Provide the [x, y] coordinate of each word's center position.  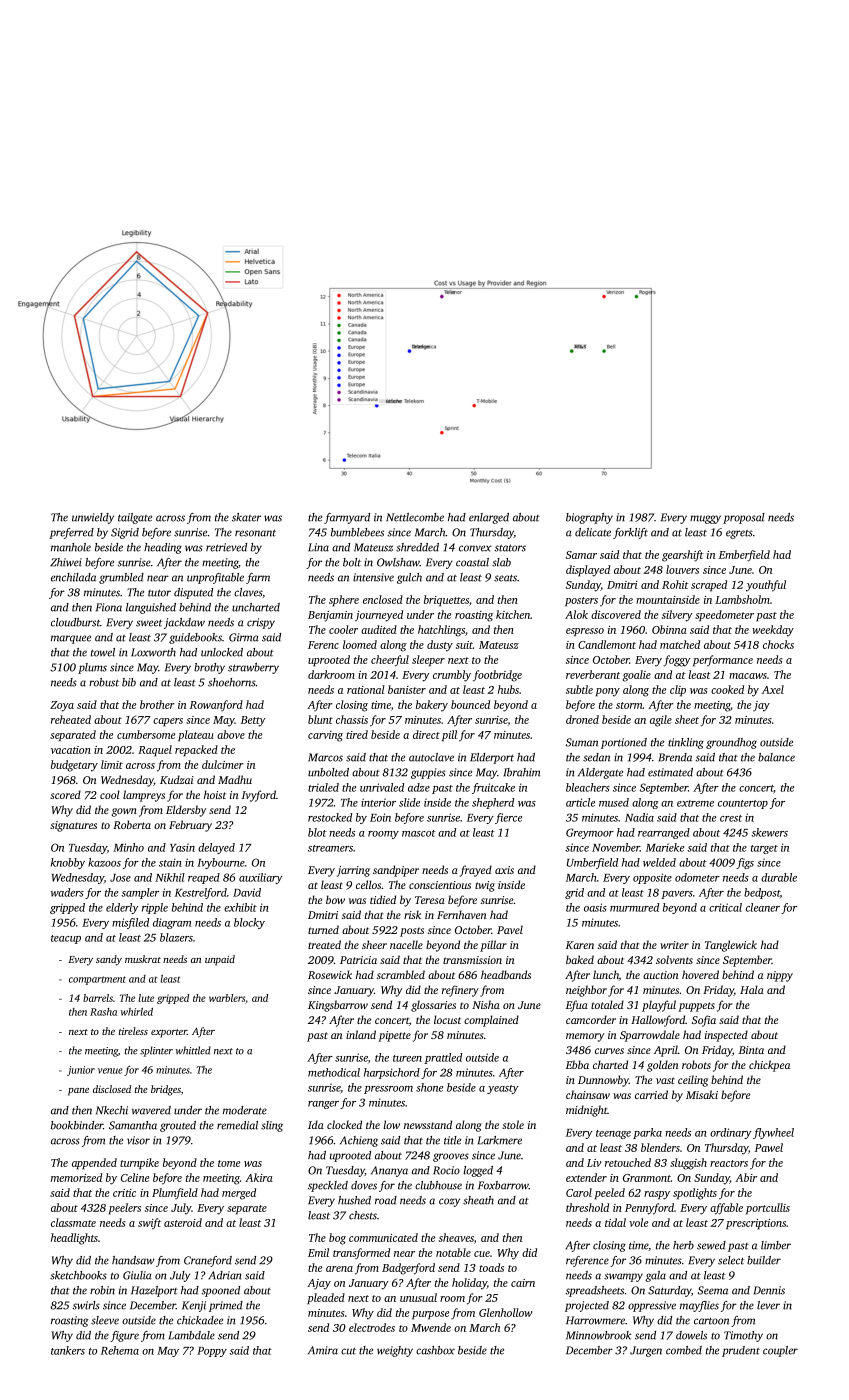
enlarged [489, 518]
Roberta [132, 824]
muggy [705, 519]
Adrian [224, 1275]
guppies [428, 773]
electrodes [372, 1327]
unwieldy [93, 518]
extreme [695, 803]
